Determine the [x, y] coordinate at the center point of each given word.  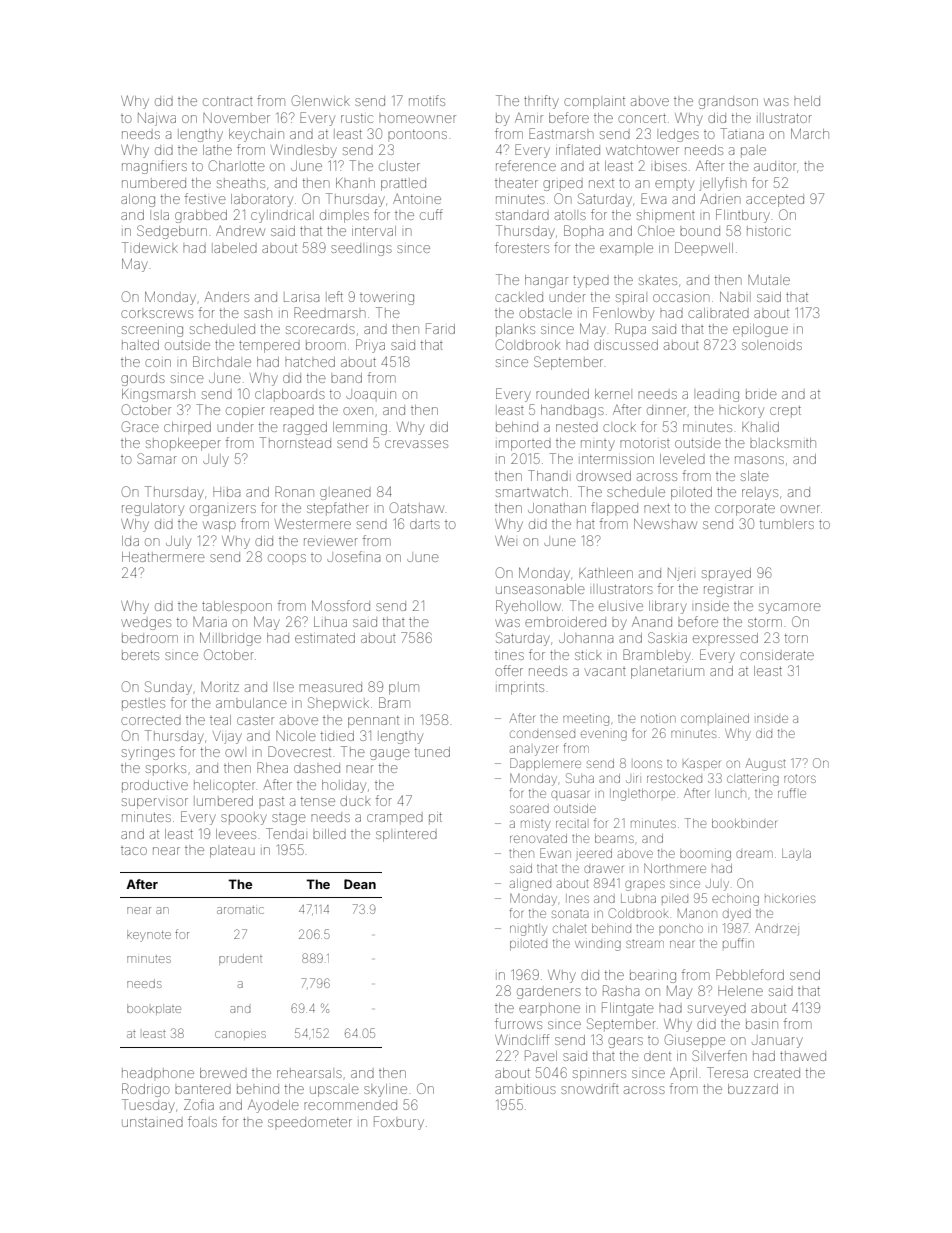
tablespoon [237, 607]
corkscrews [157, 314]
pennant [373, 722]
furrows [518, 1023]
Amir [529, 118]
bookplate [154, 1009]
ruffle [792, 793]
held [807, 101]
